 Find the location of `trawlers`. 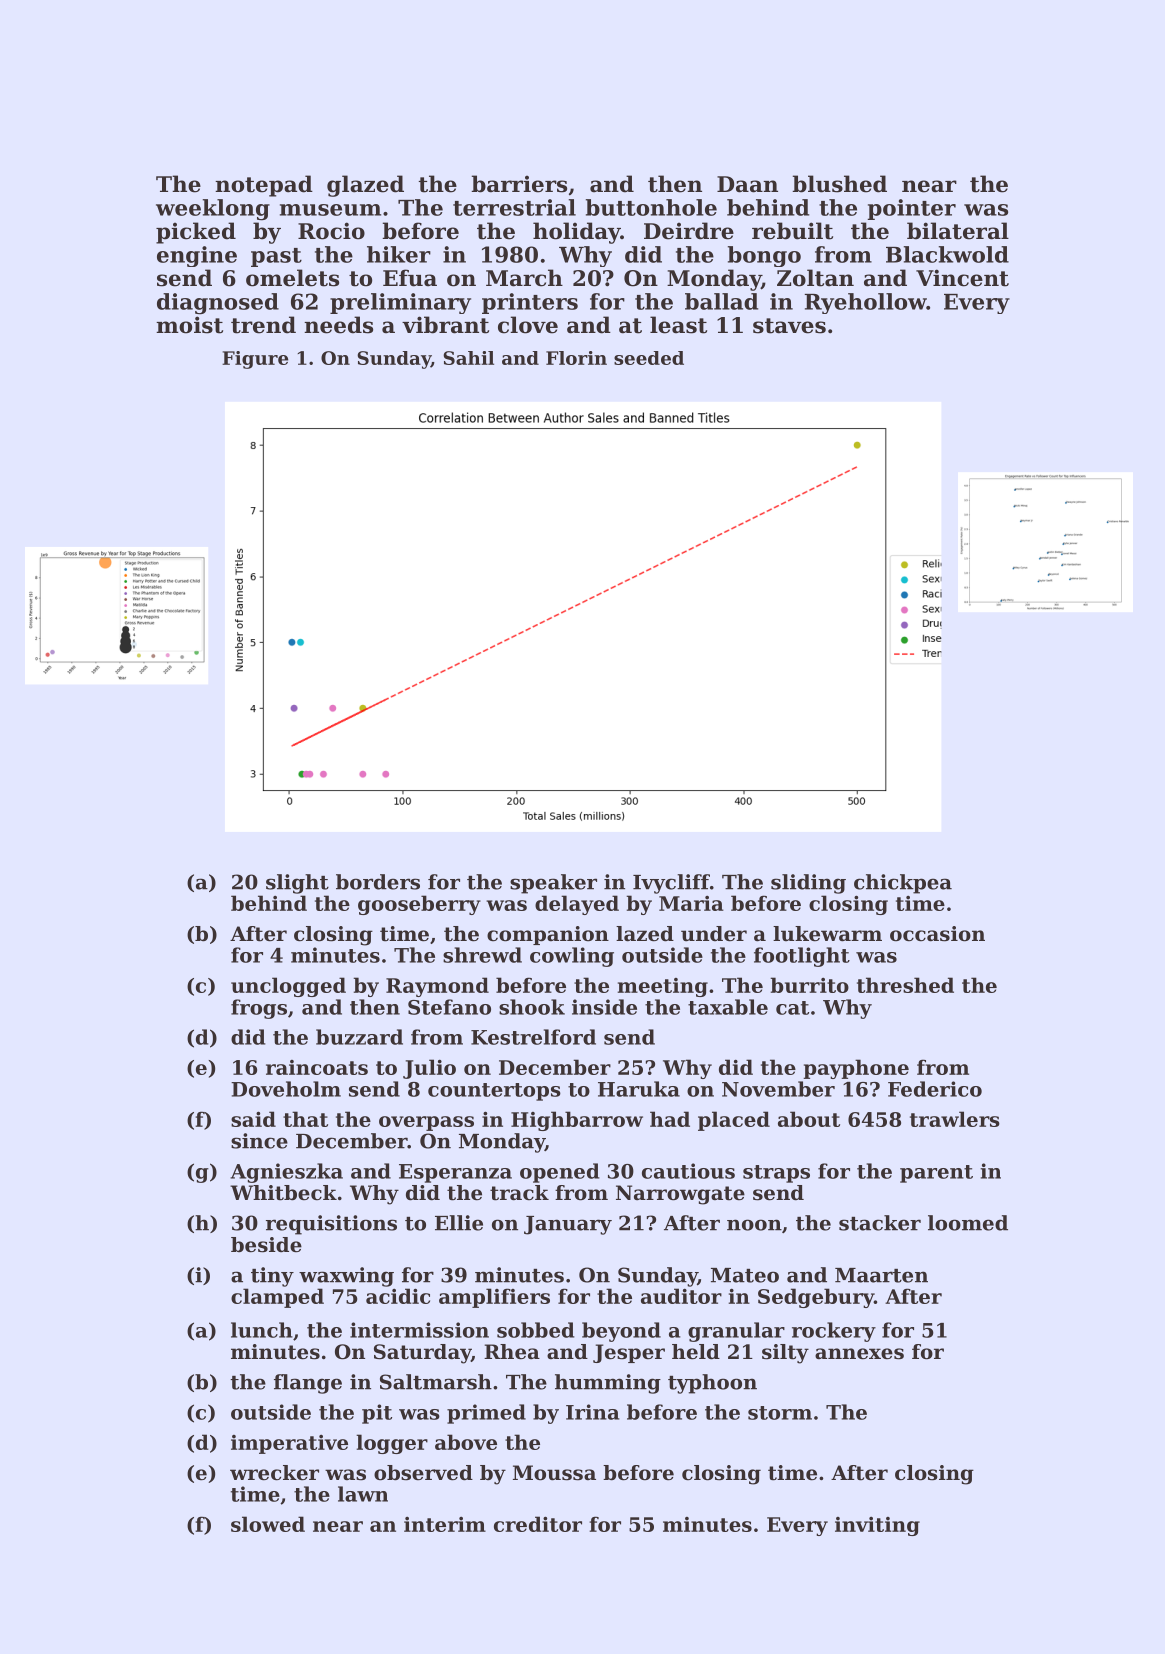

trawlers is located at coordinates (955, 1119).
